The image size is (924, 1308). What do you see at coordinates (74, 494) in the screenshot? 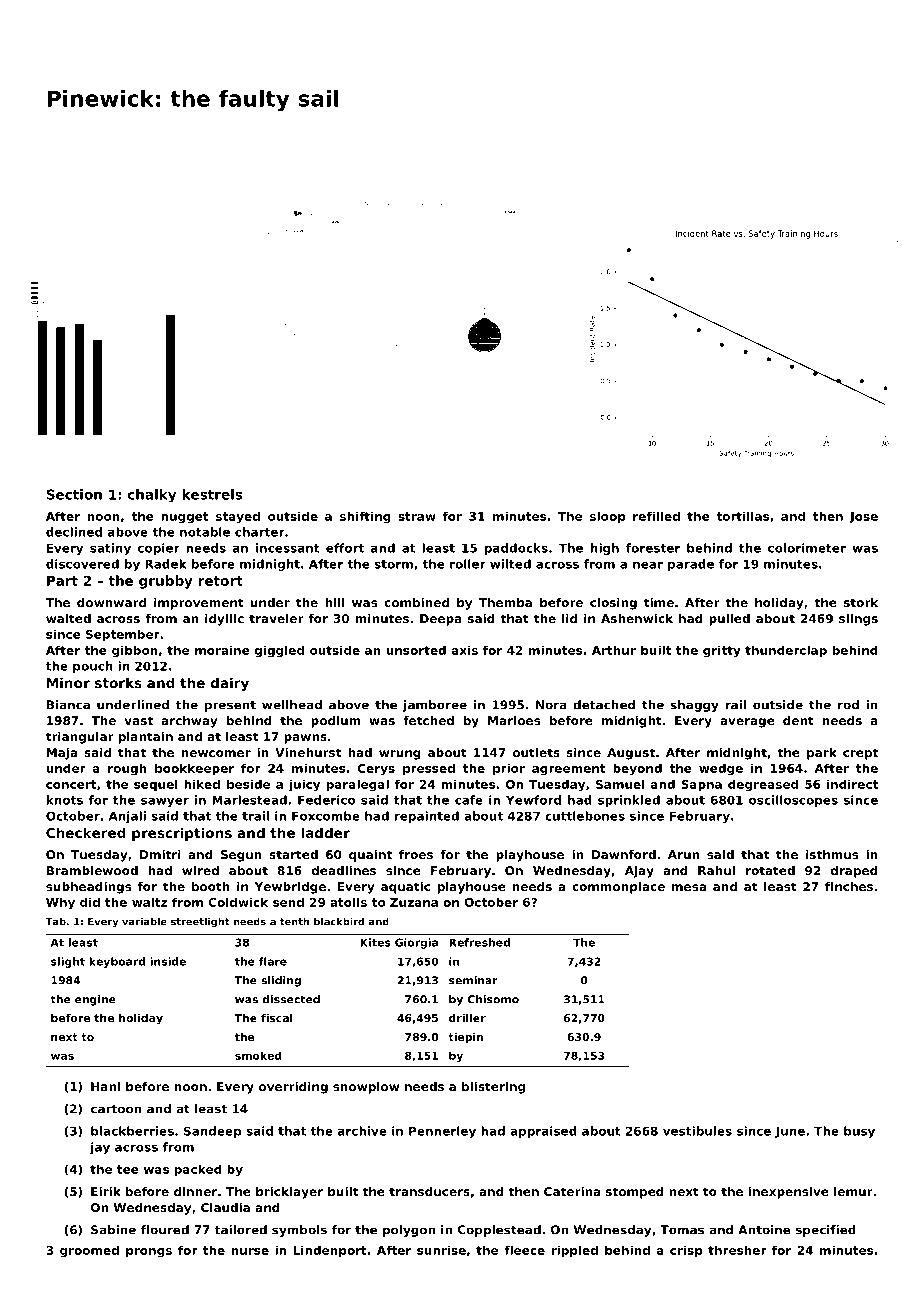
I see `Section` at bounding box center [74, 494].
